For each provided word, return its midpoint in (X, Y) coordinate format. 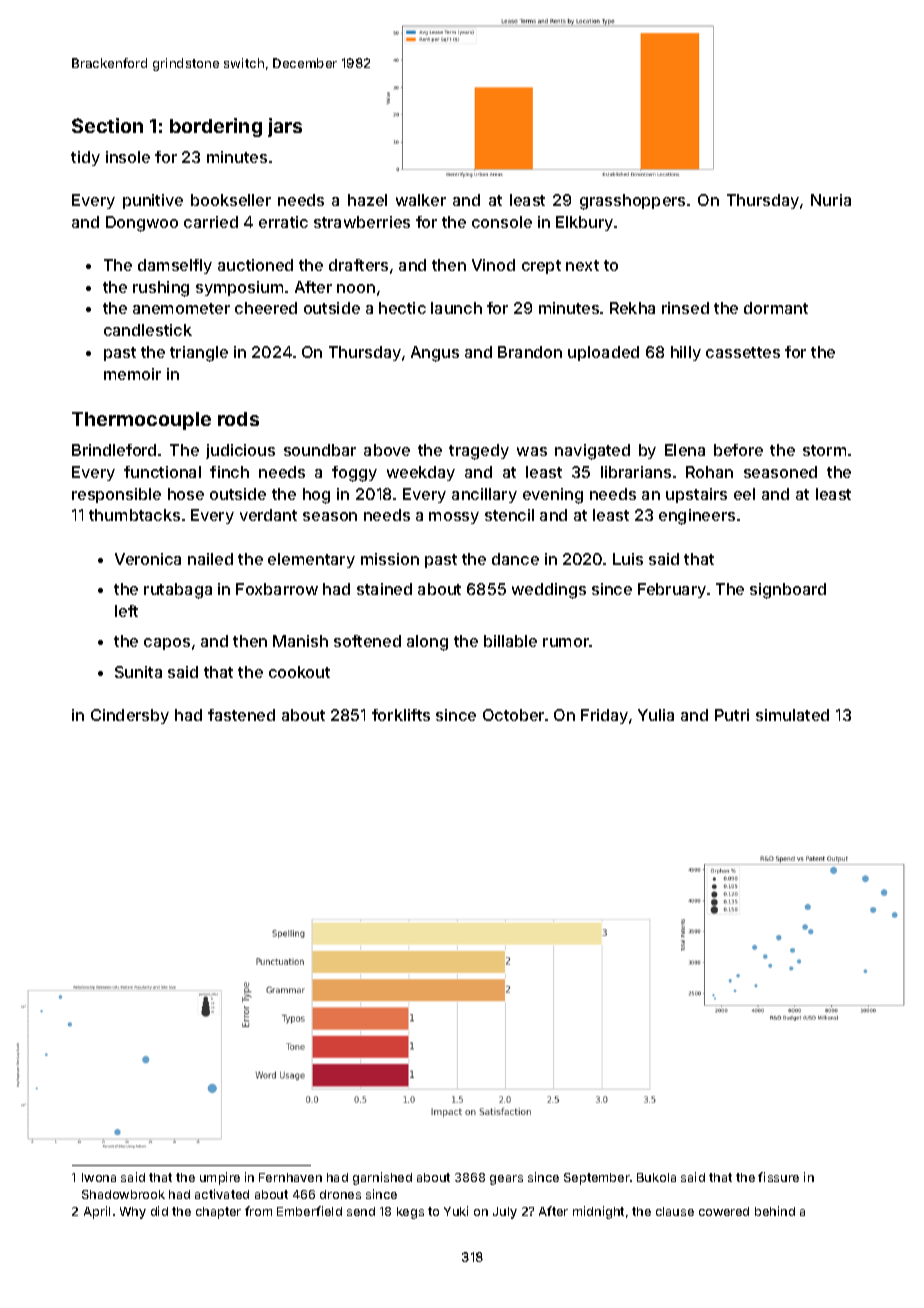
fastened (241, 715)
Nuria (831, 200)
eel (744, 494)
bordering (216, 127)
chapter (218, 1213)
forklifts (401, 715)
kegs (410, 1213)
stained (384, 589)
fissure (778, 1177)
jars (285, 127)
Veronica (148, 559)
